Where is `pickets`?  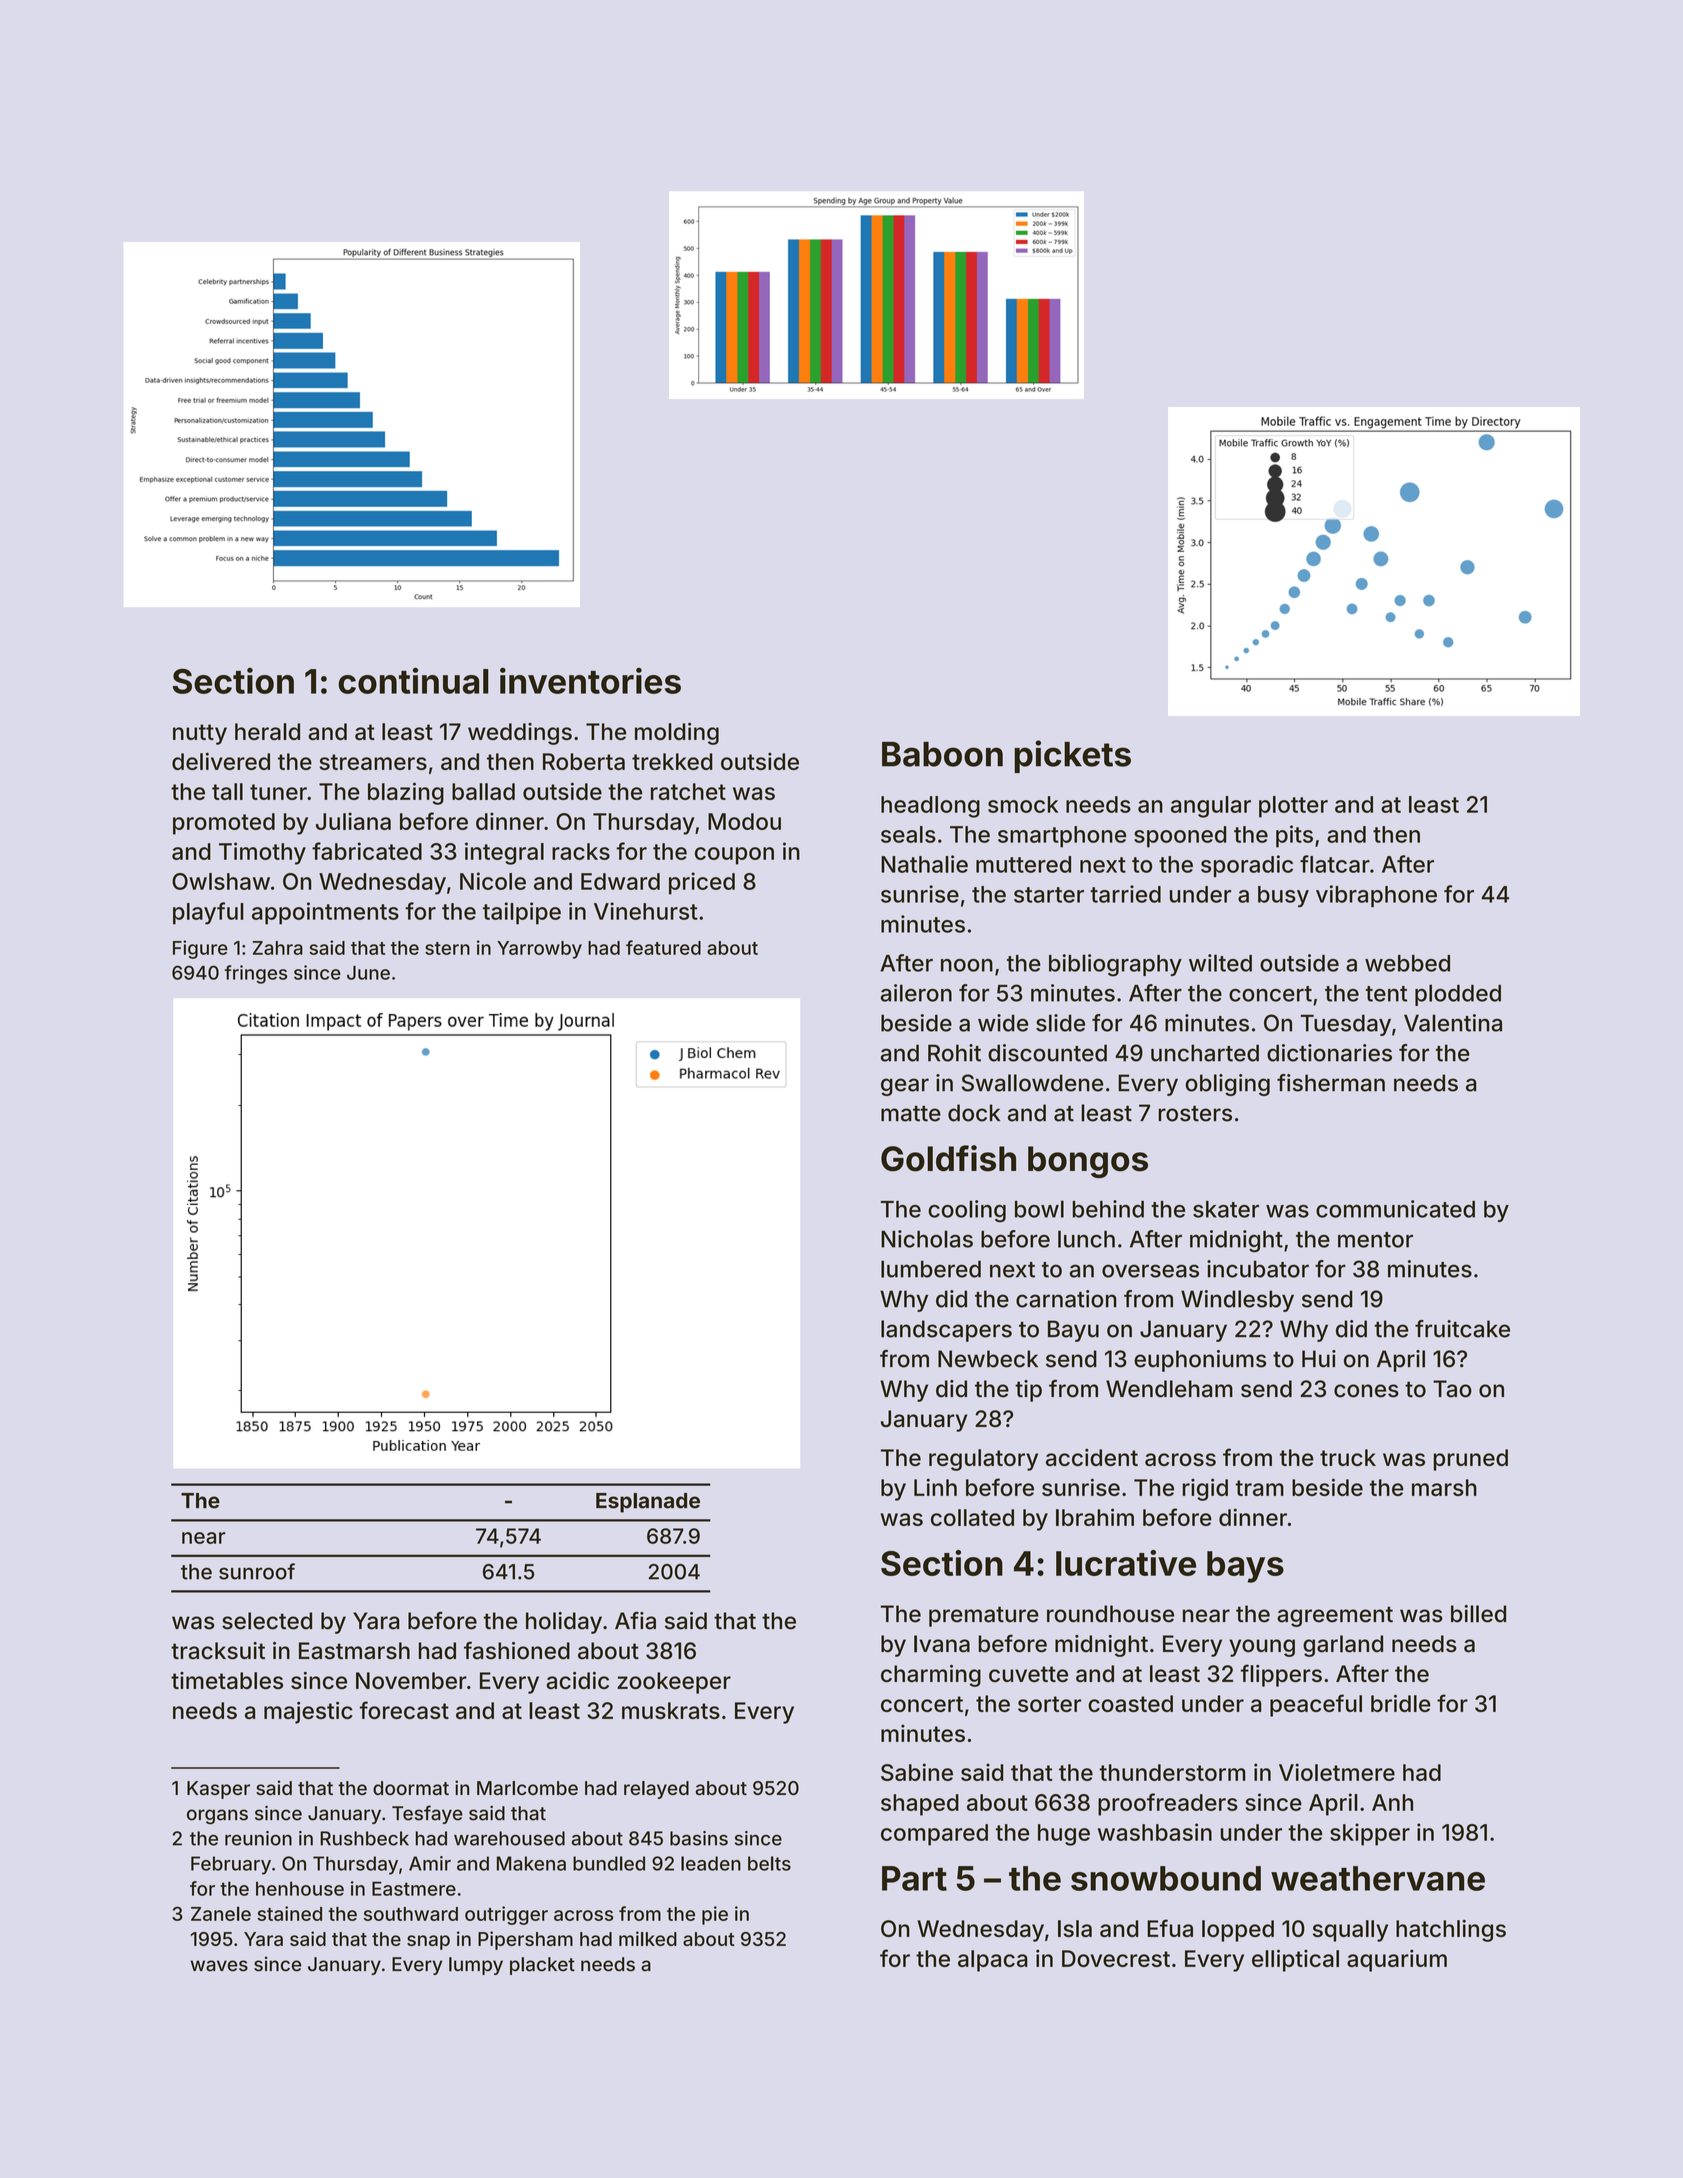 pickets is located at coordinates (1073, 756).
